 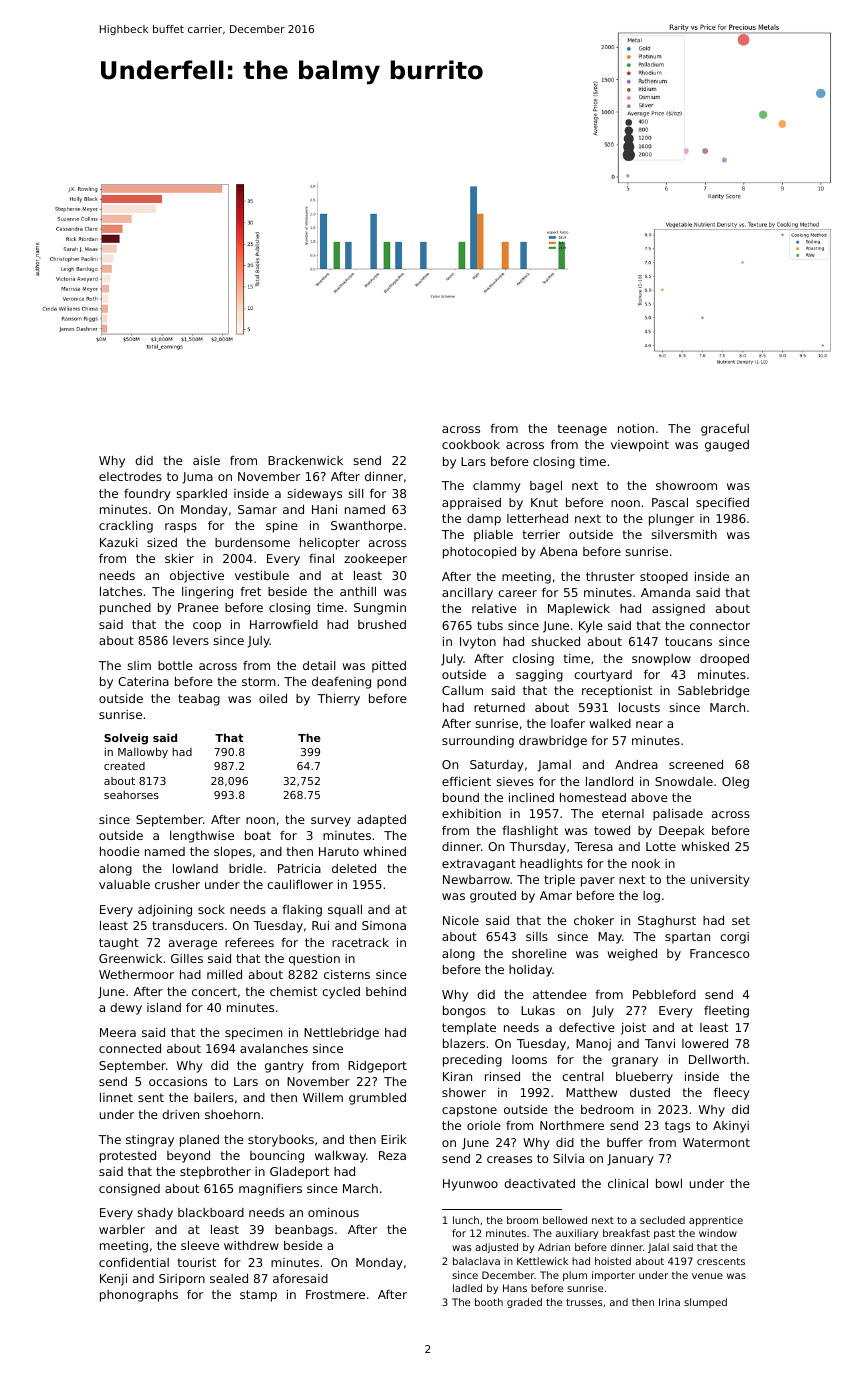 I want to click on storm, so click(x=259, y=681).
